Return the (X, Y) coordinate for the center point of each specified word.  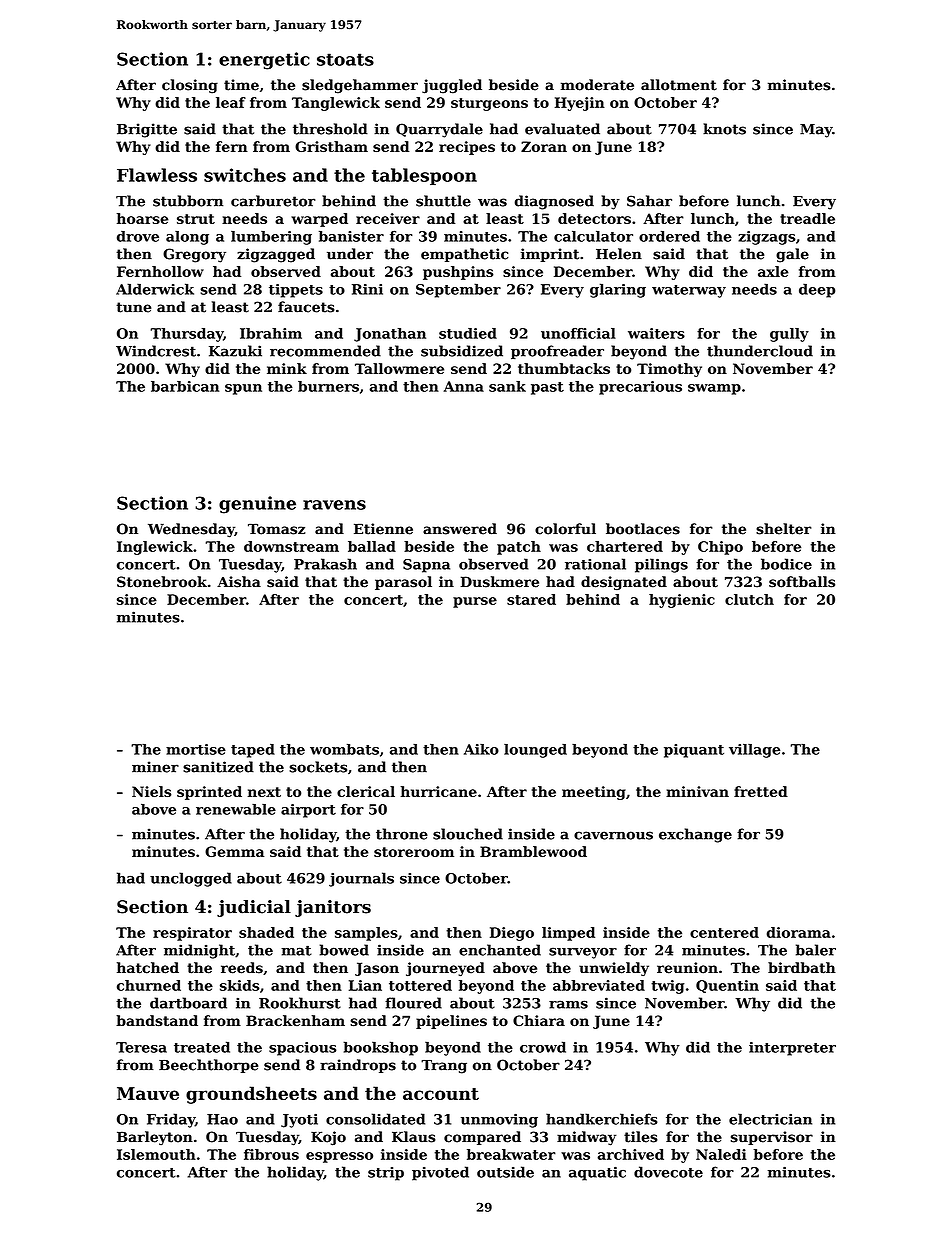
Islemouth (156, 1154)
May (816, 131)
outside (505, 1172)
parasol (403, 583)
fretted (761, 791)
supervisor (772, 1138)
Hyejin (580, 104)
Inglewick (155, 548)
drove (138, 236)
